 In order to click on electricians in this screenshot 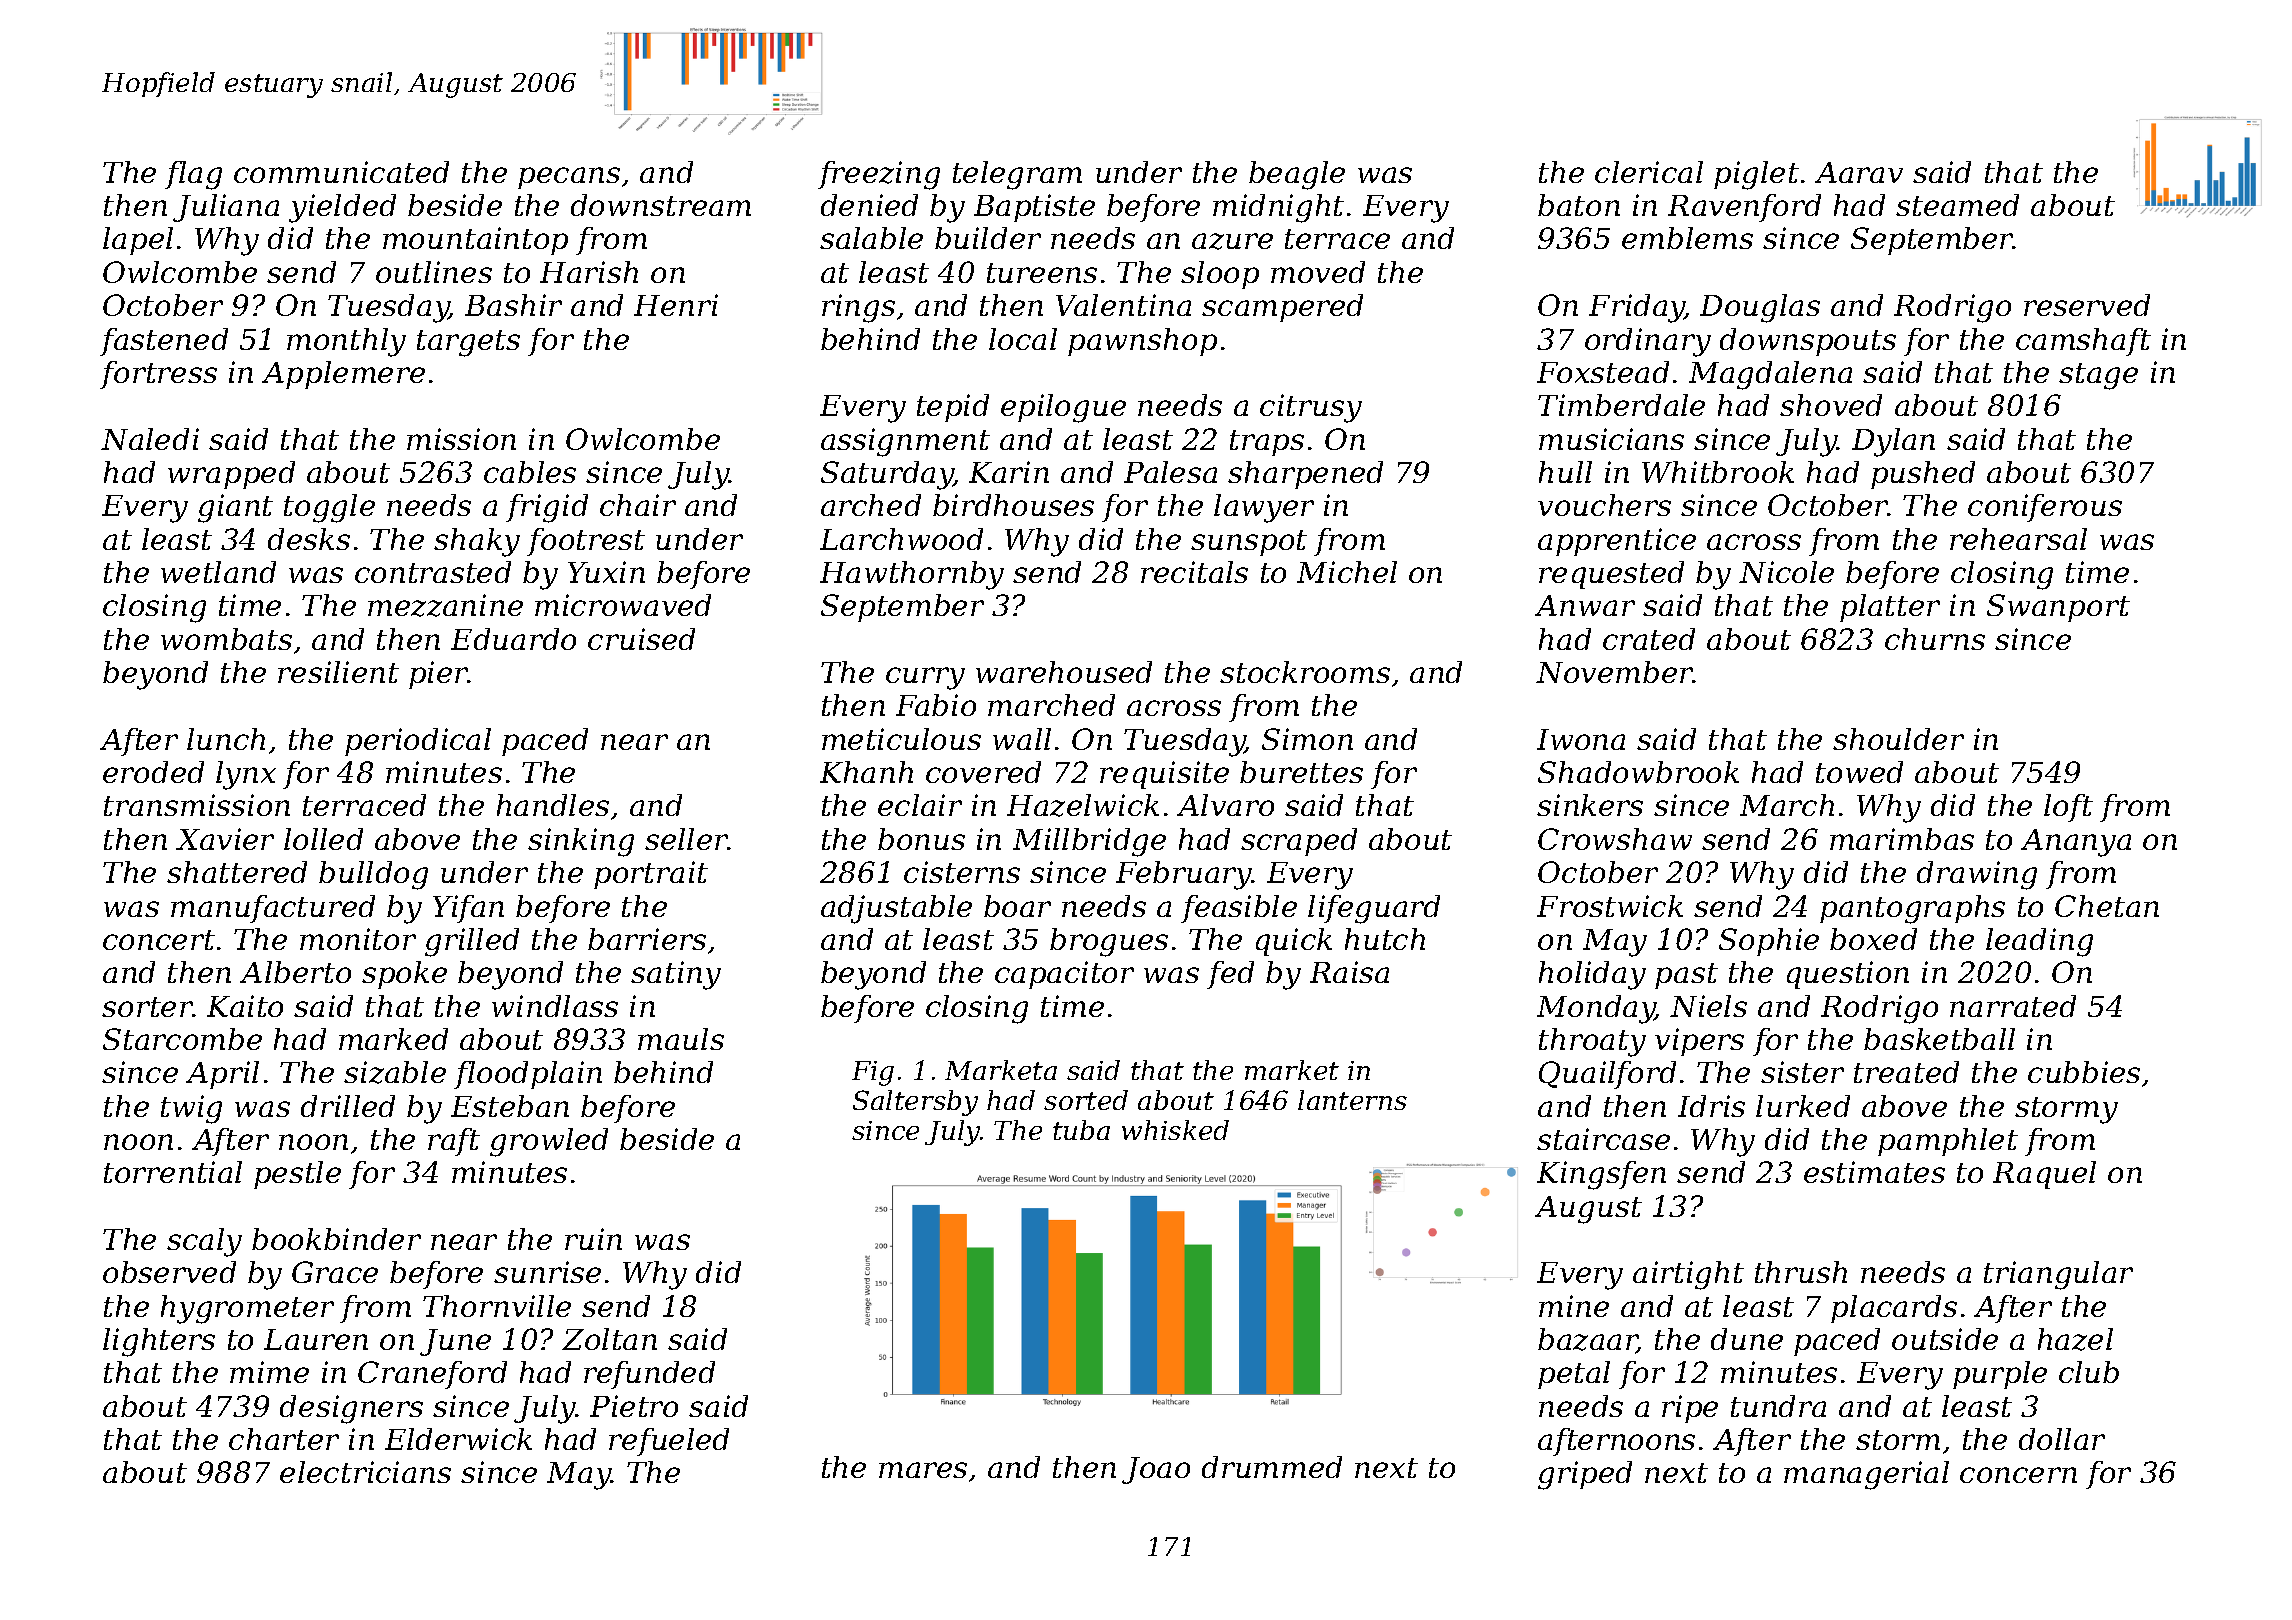, I will do `click(365, 1472)`.
